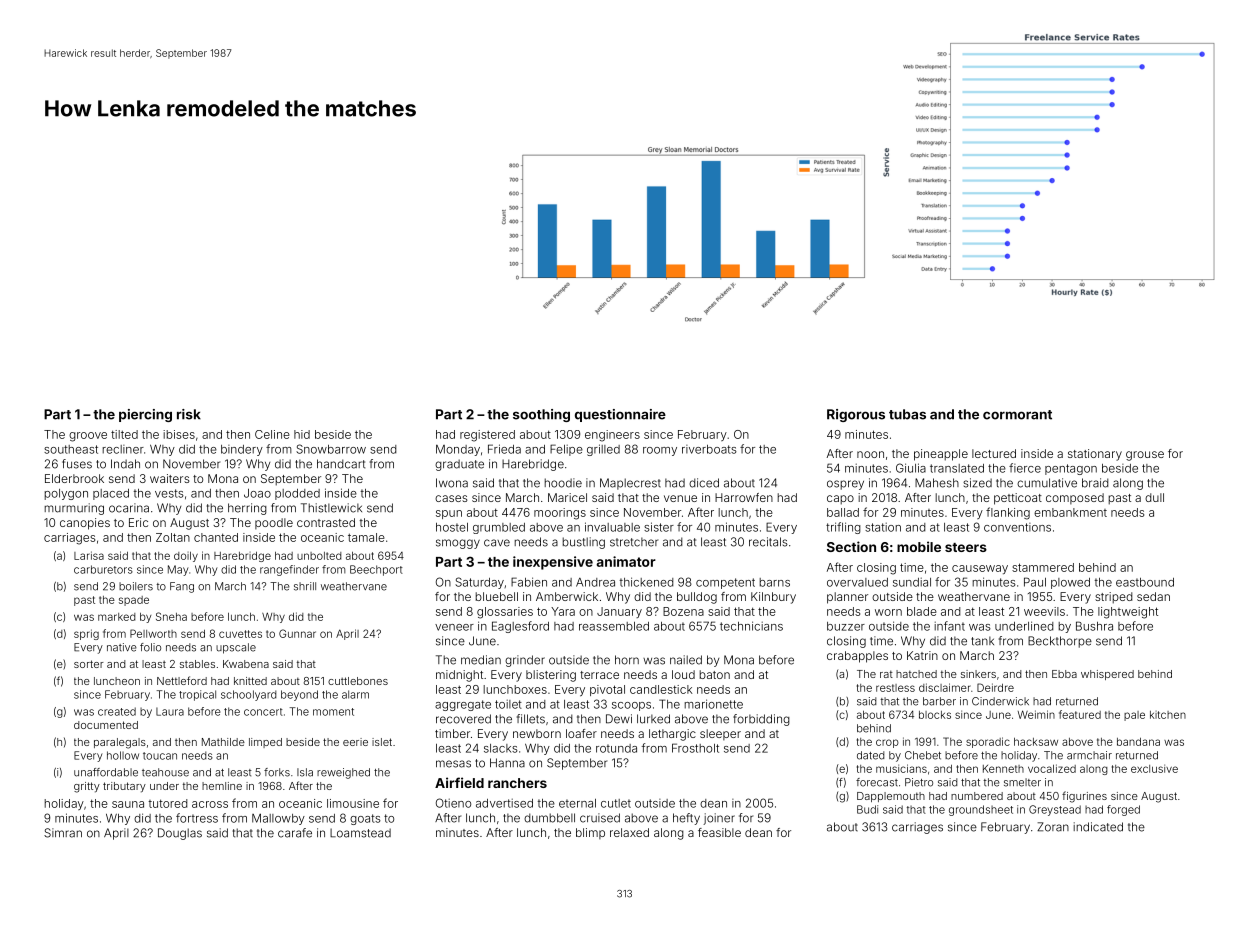  Describe the element at coordinates (180, 834) in the document. I see `Douglas` at that location.
